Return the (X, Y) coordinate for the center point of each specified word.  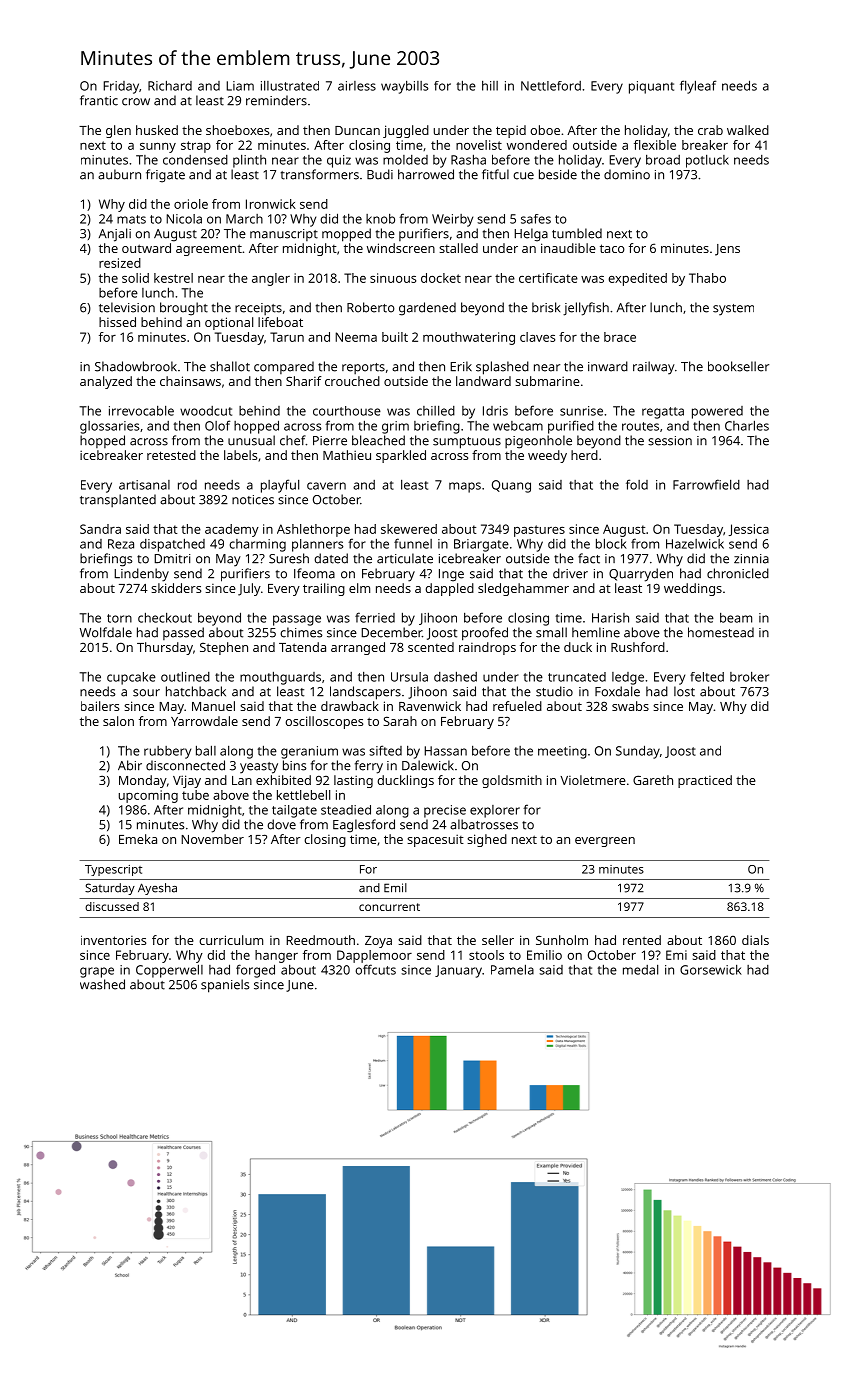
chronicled (738, 573)
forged (255, 971)
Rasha (468, 159)
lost (684, 691)
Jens (727, 250)
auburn (119, 174)
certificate (548, 278)
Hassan (445, 751)
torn (119, 618)
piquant (651, 87)
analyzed (106, 382)
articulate (405, 558)
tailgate (294, 811)
